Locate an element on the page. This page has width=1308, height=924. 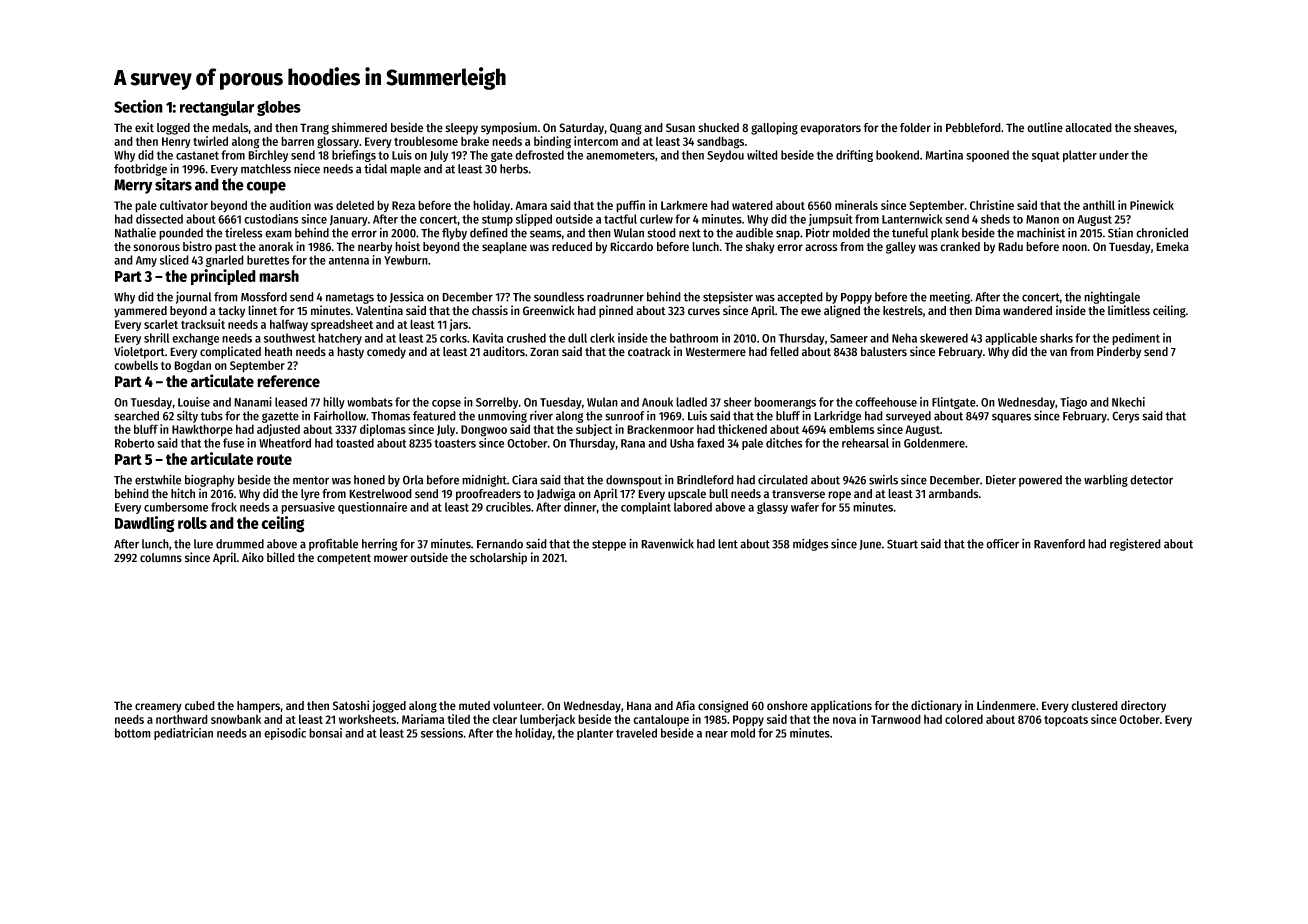
hampers is located at coordinates (258, 707).
